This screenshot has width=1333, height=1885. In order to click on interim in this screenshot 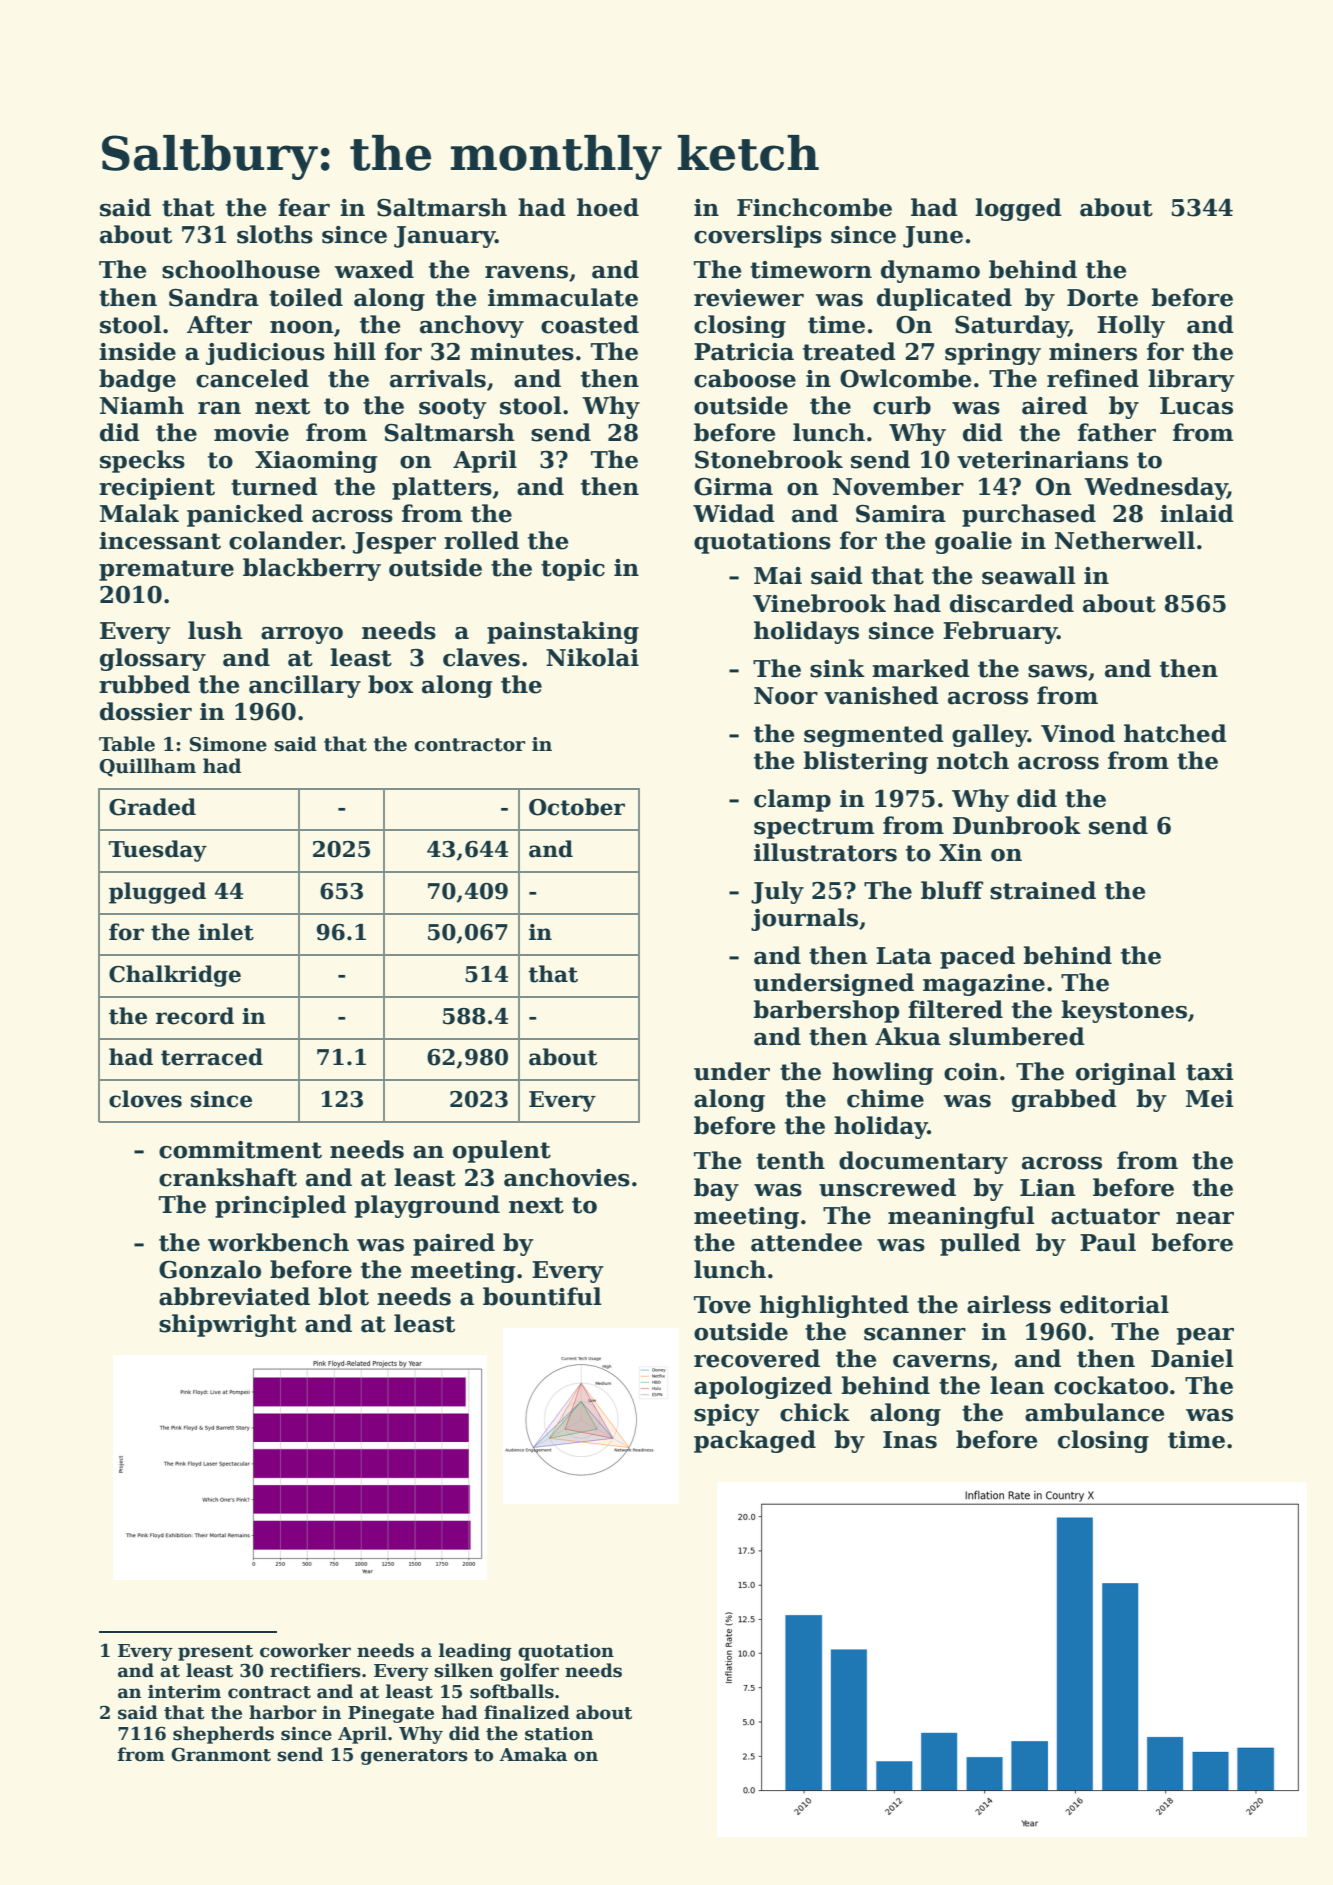, I will do `click(184, 1692)`.
